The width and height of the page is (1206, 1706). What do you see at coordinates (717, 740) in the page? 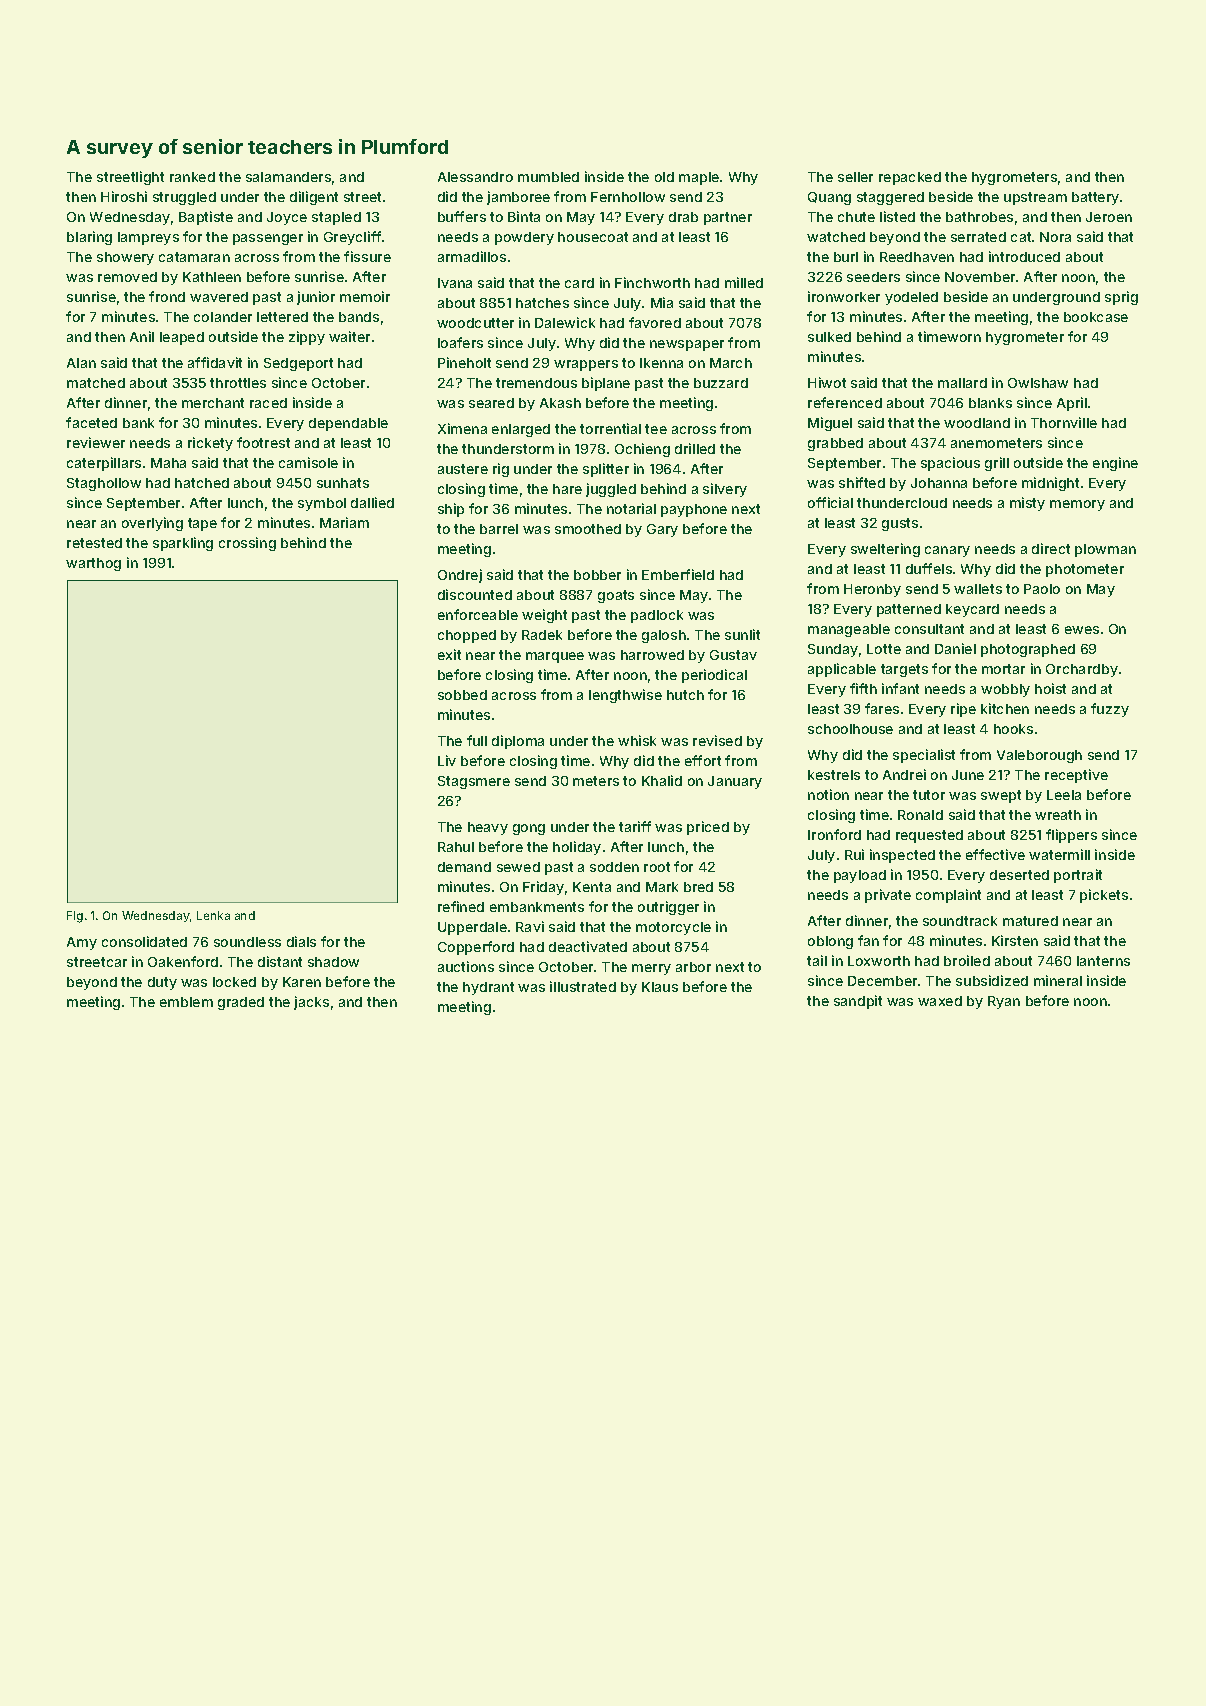
I see `revised` at bounding box center [717, 740].
